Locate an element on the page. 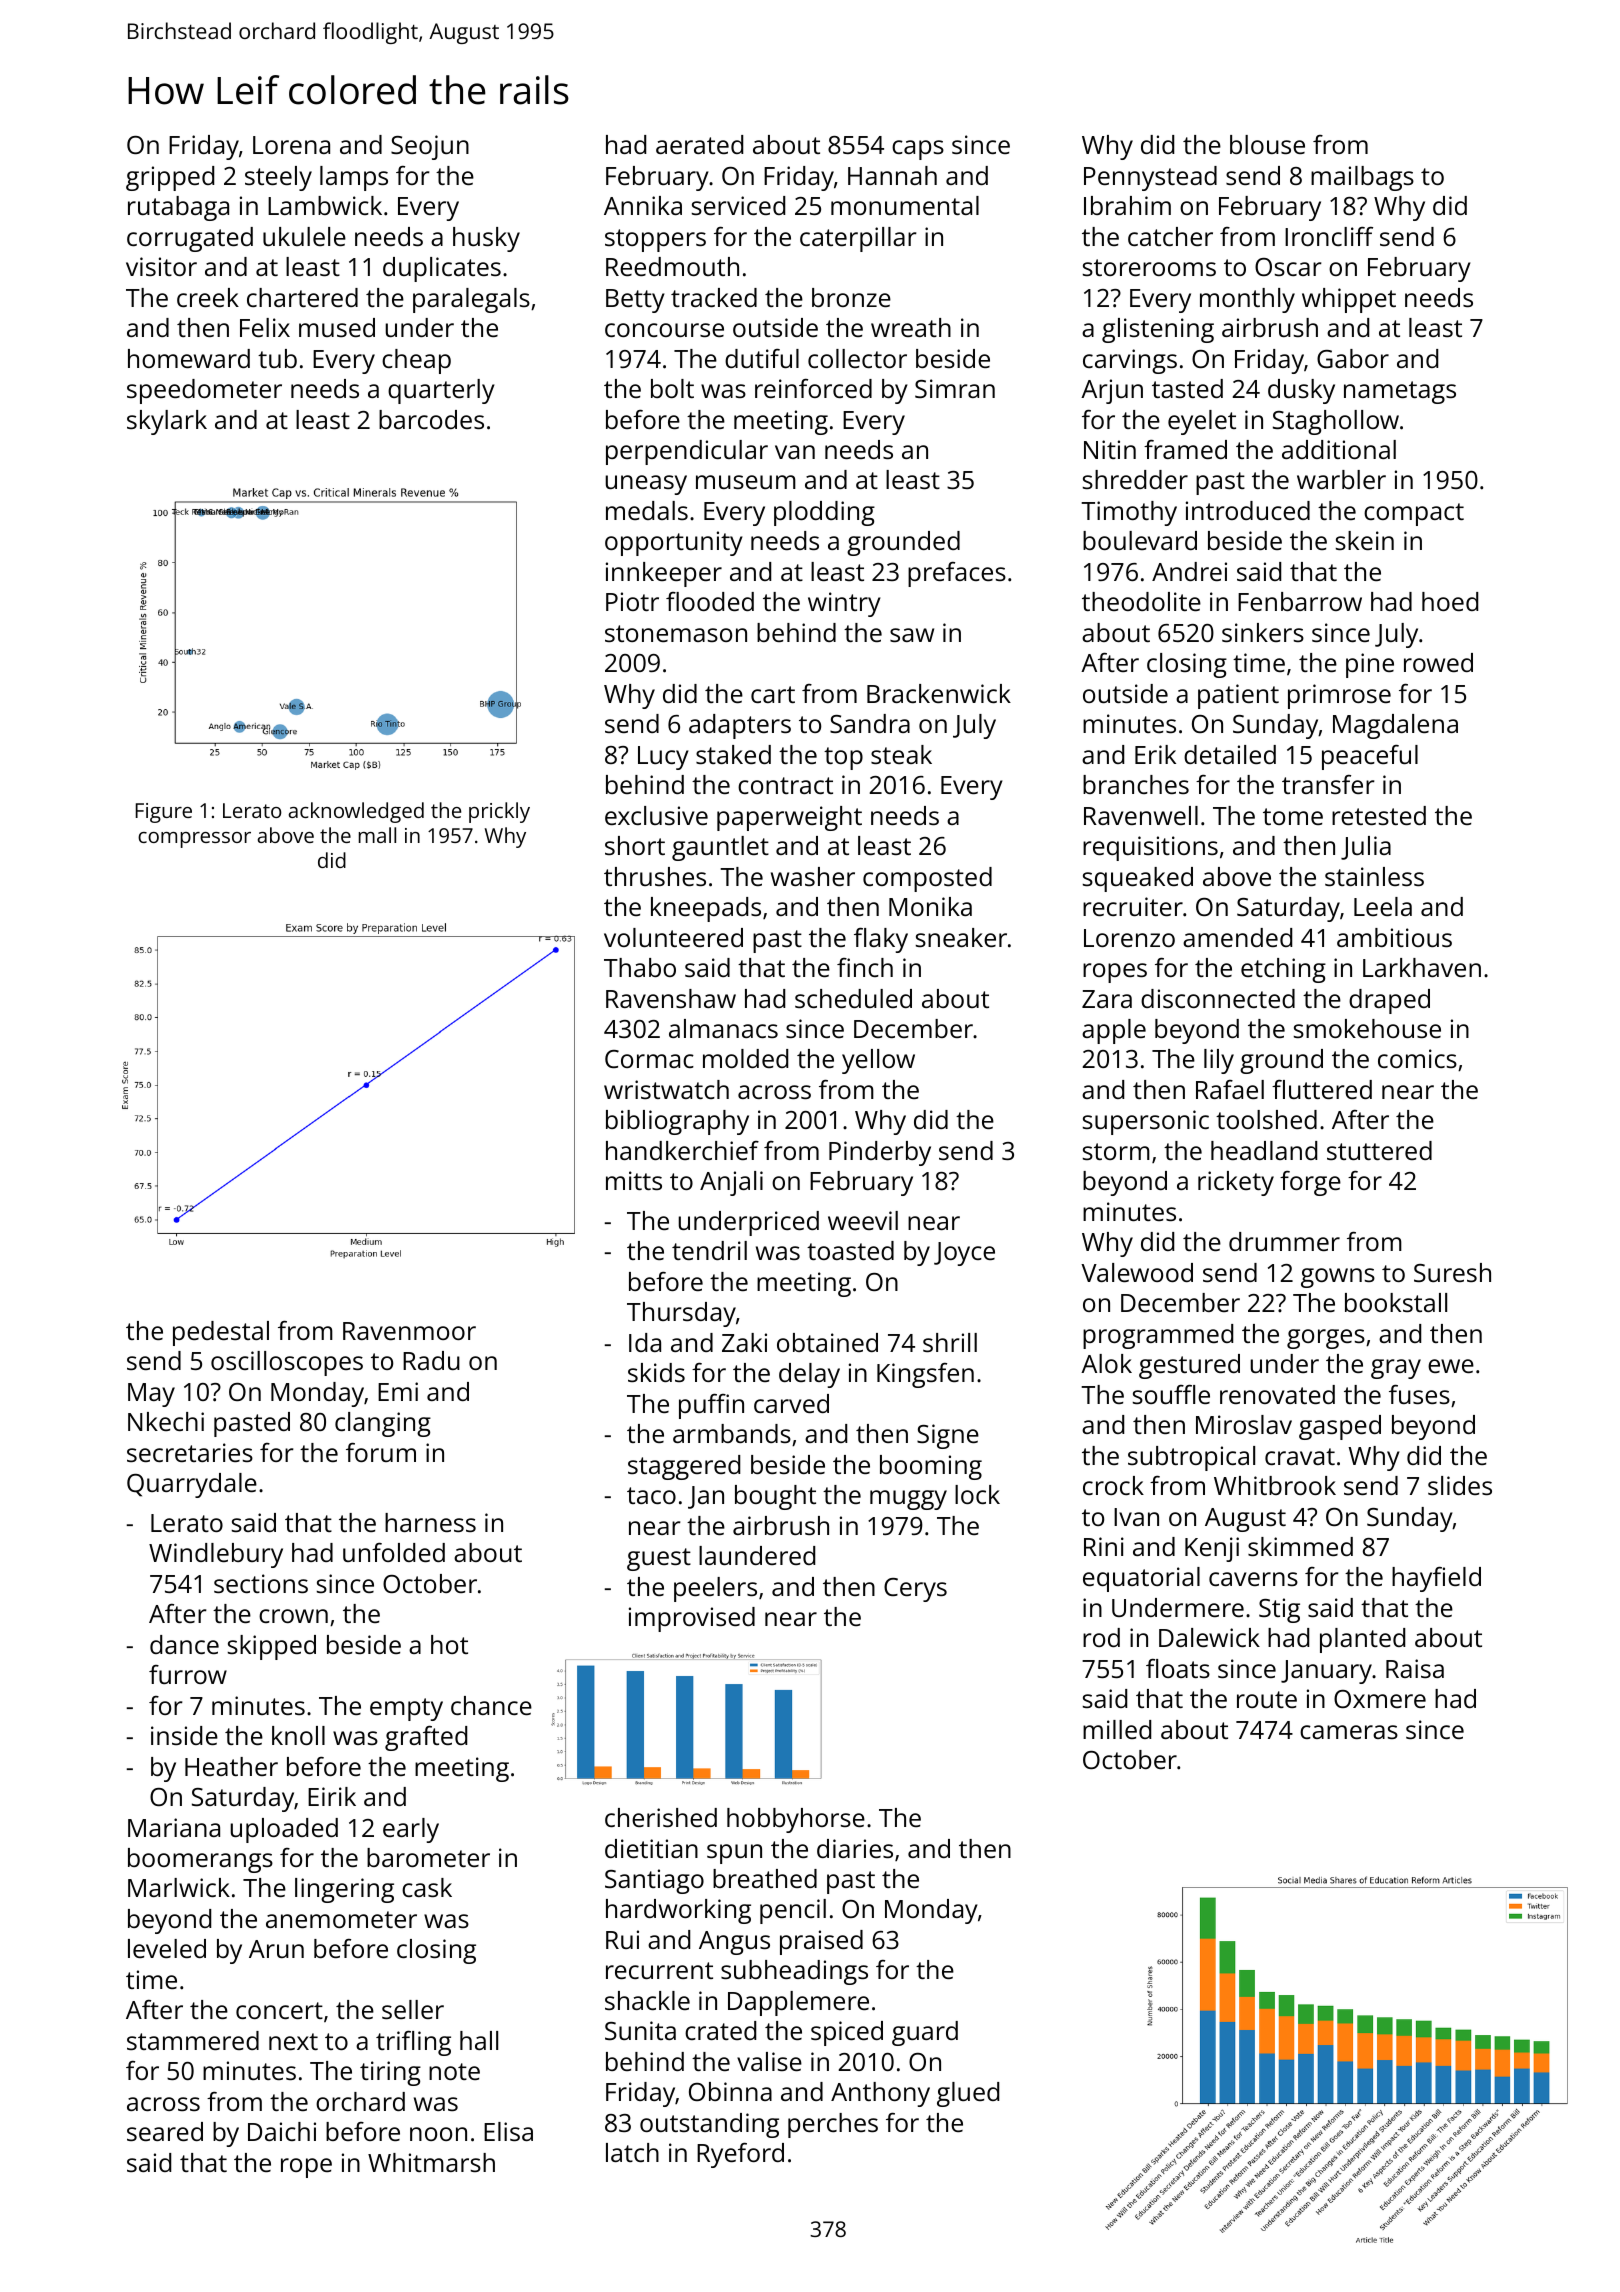  plodding is located at coordinates (824, 513).
